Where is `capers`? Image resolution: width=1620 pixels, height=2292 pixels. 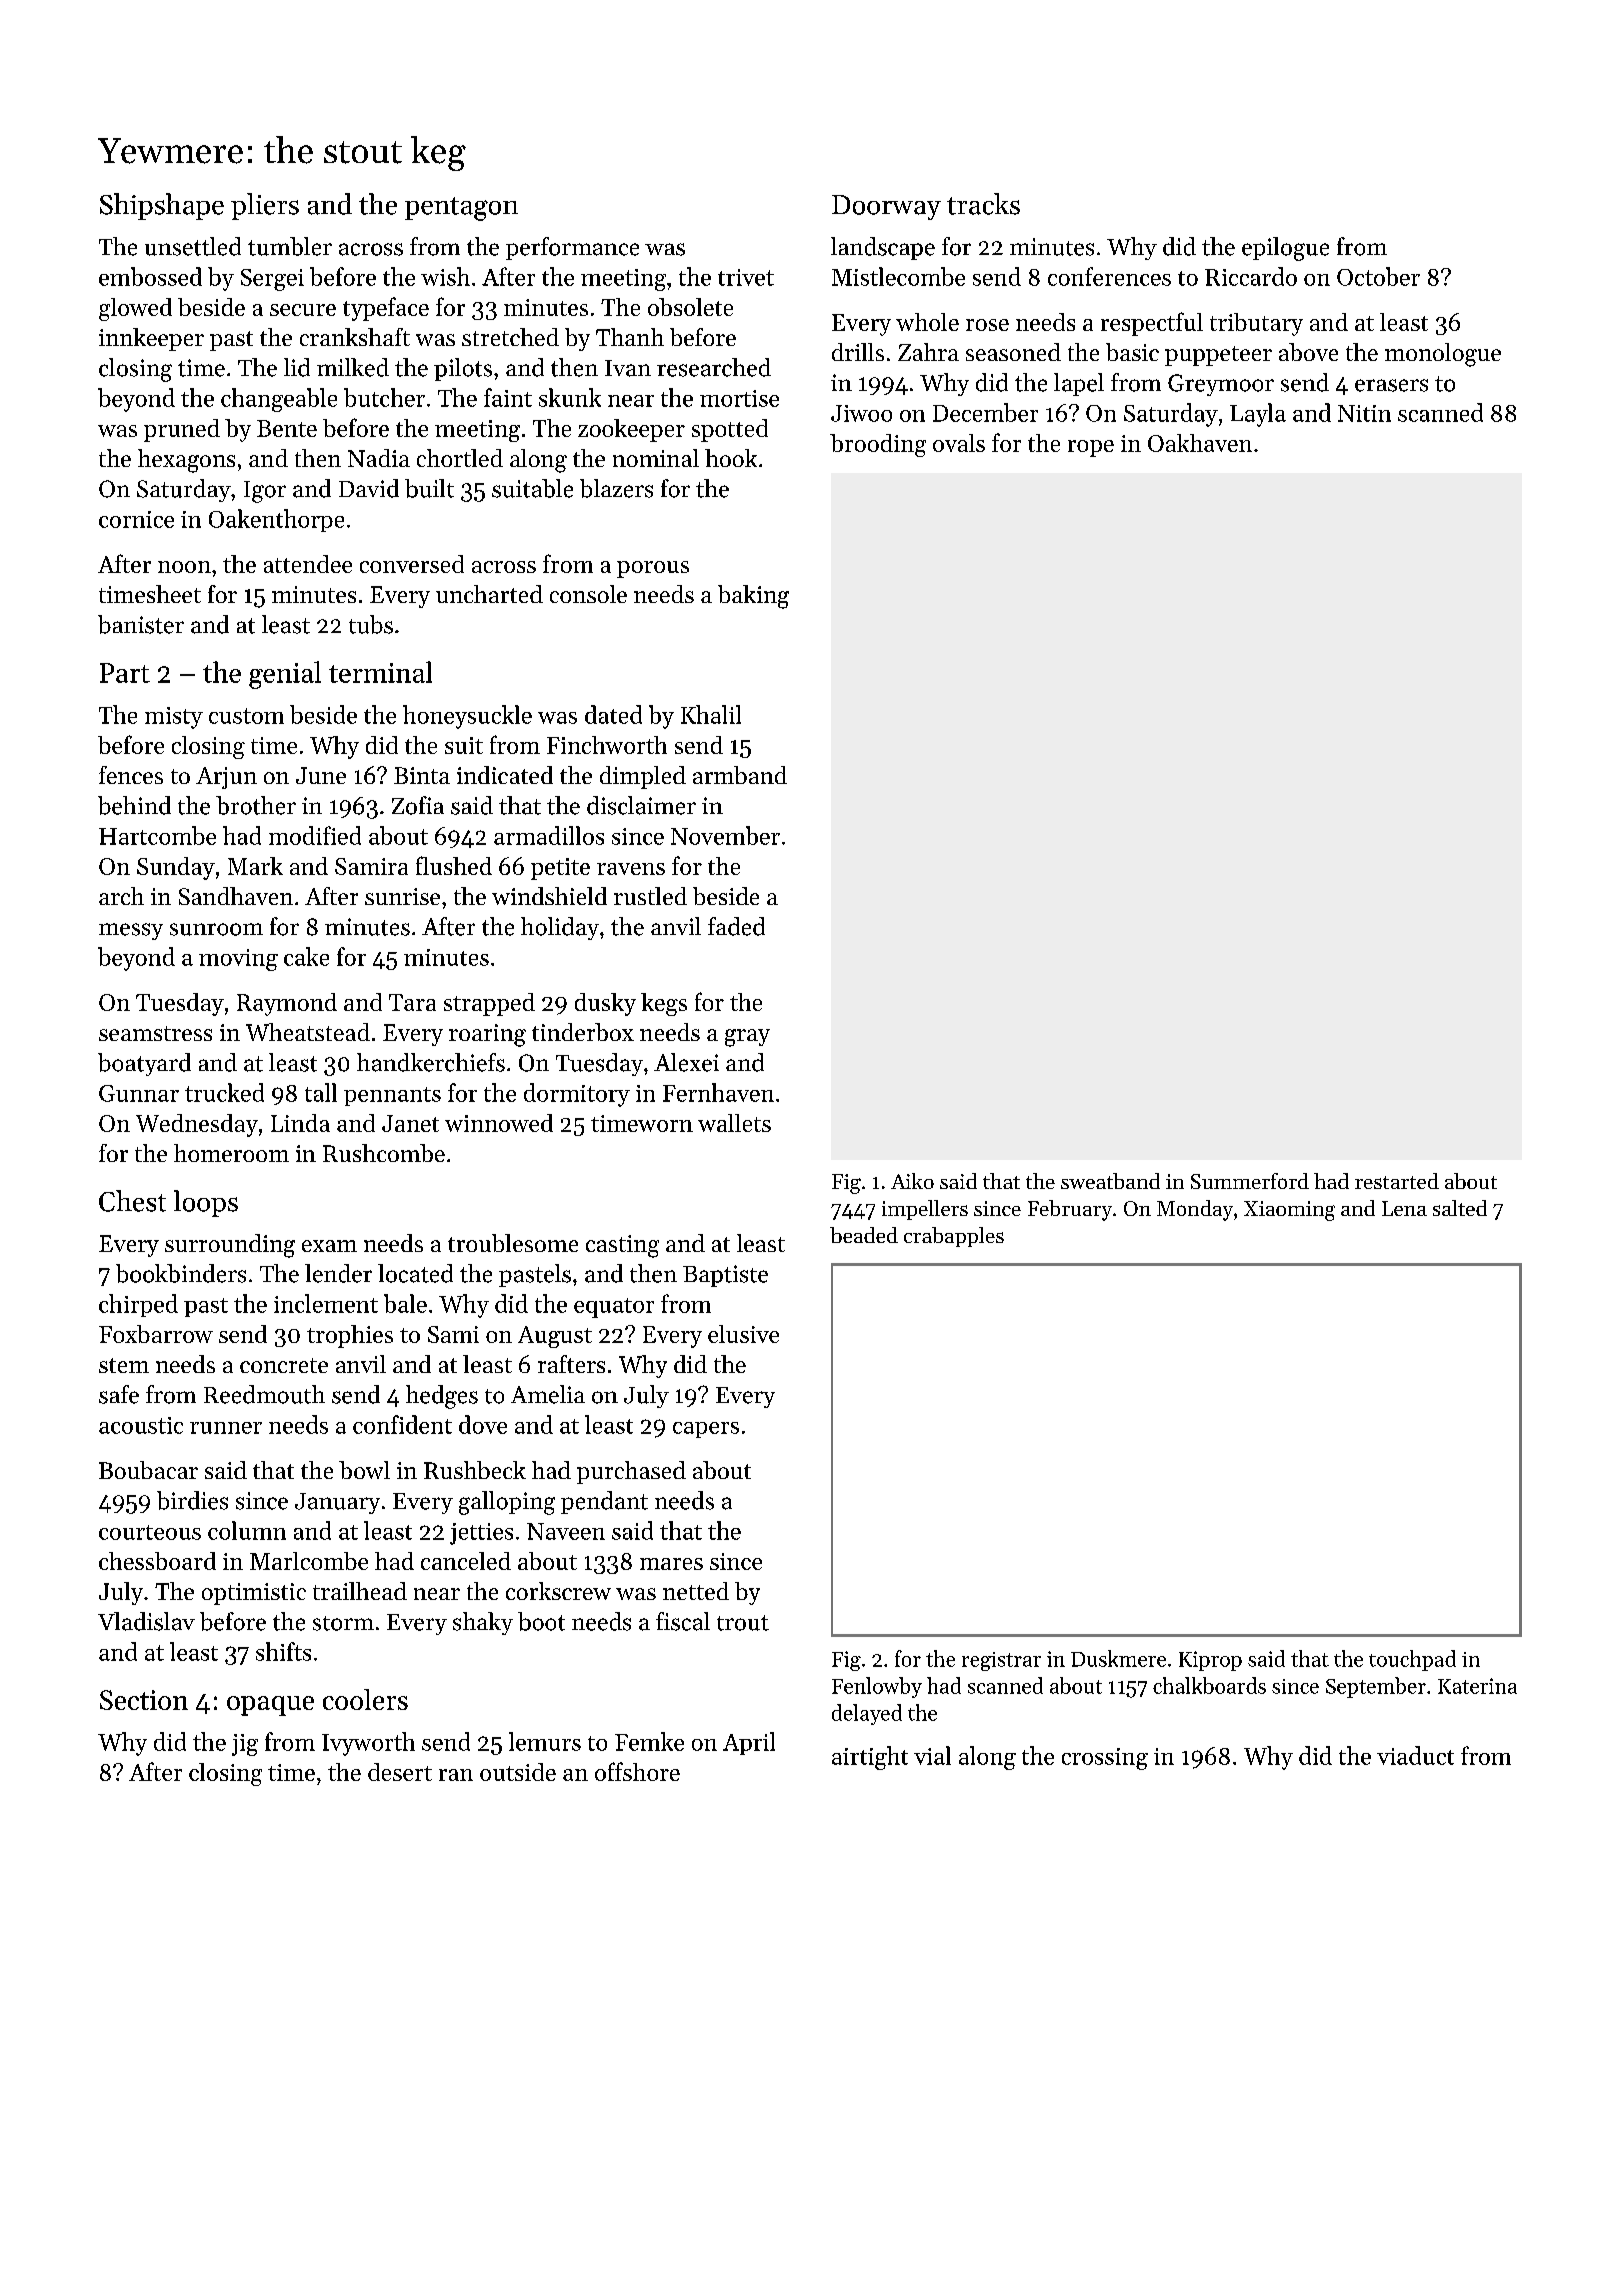
capers is located at coordinates (706, 1430).
